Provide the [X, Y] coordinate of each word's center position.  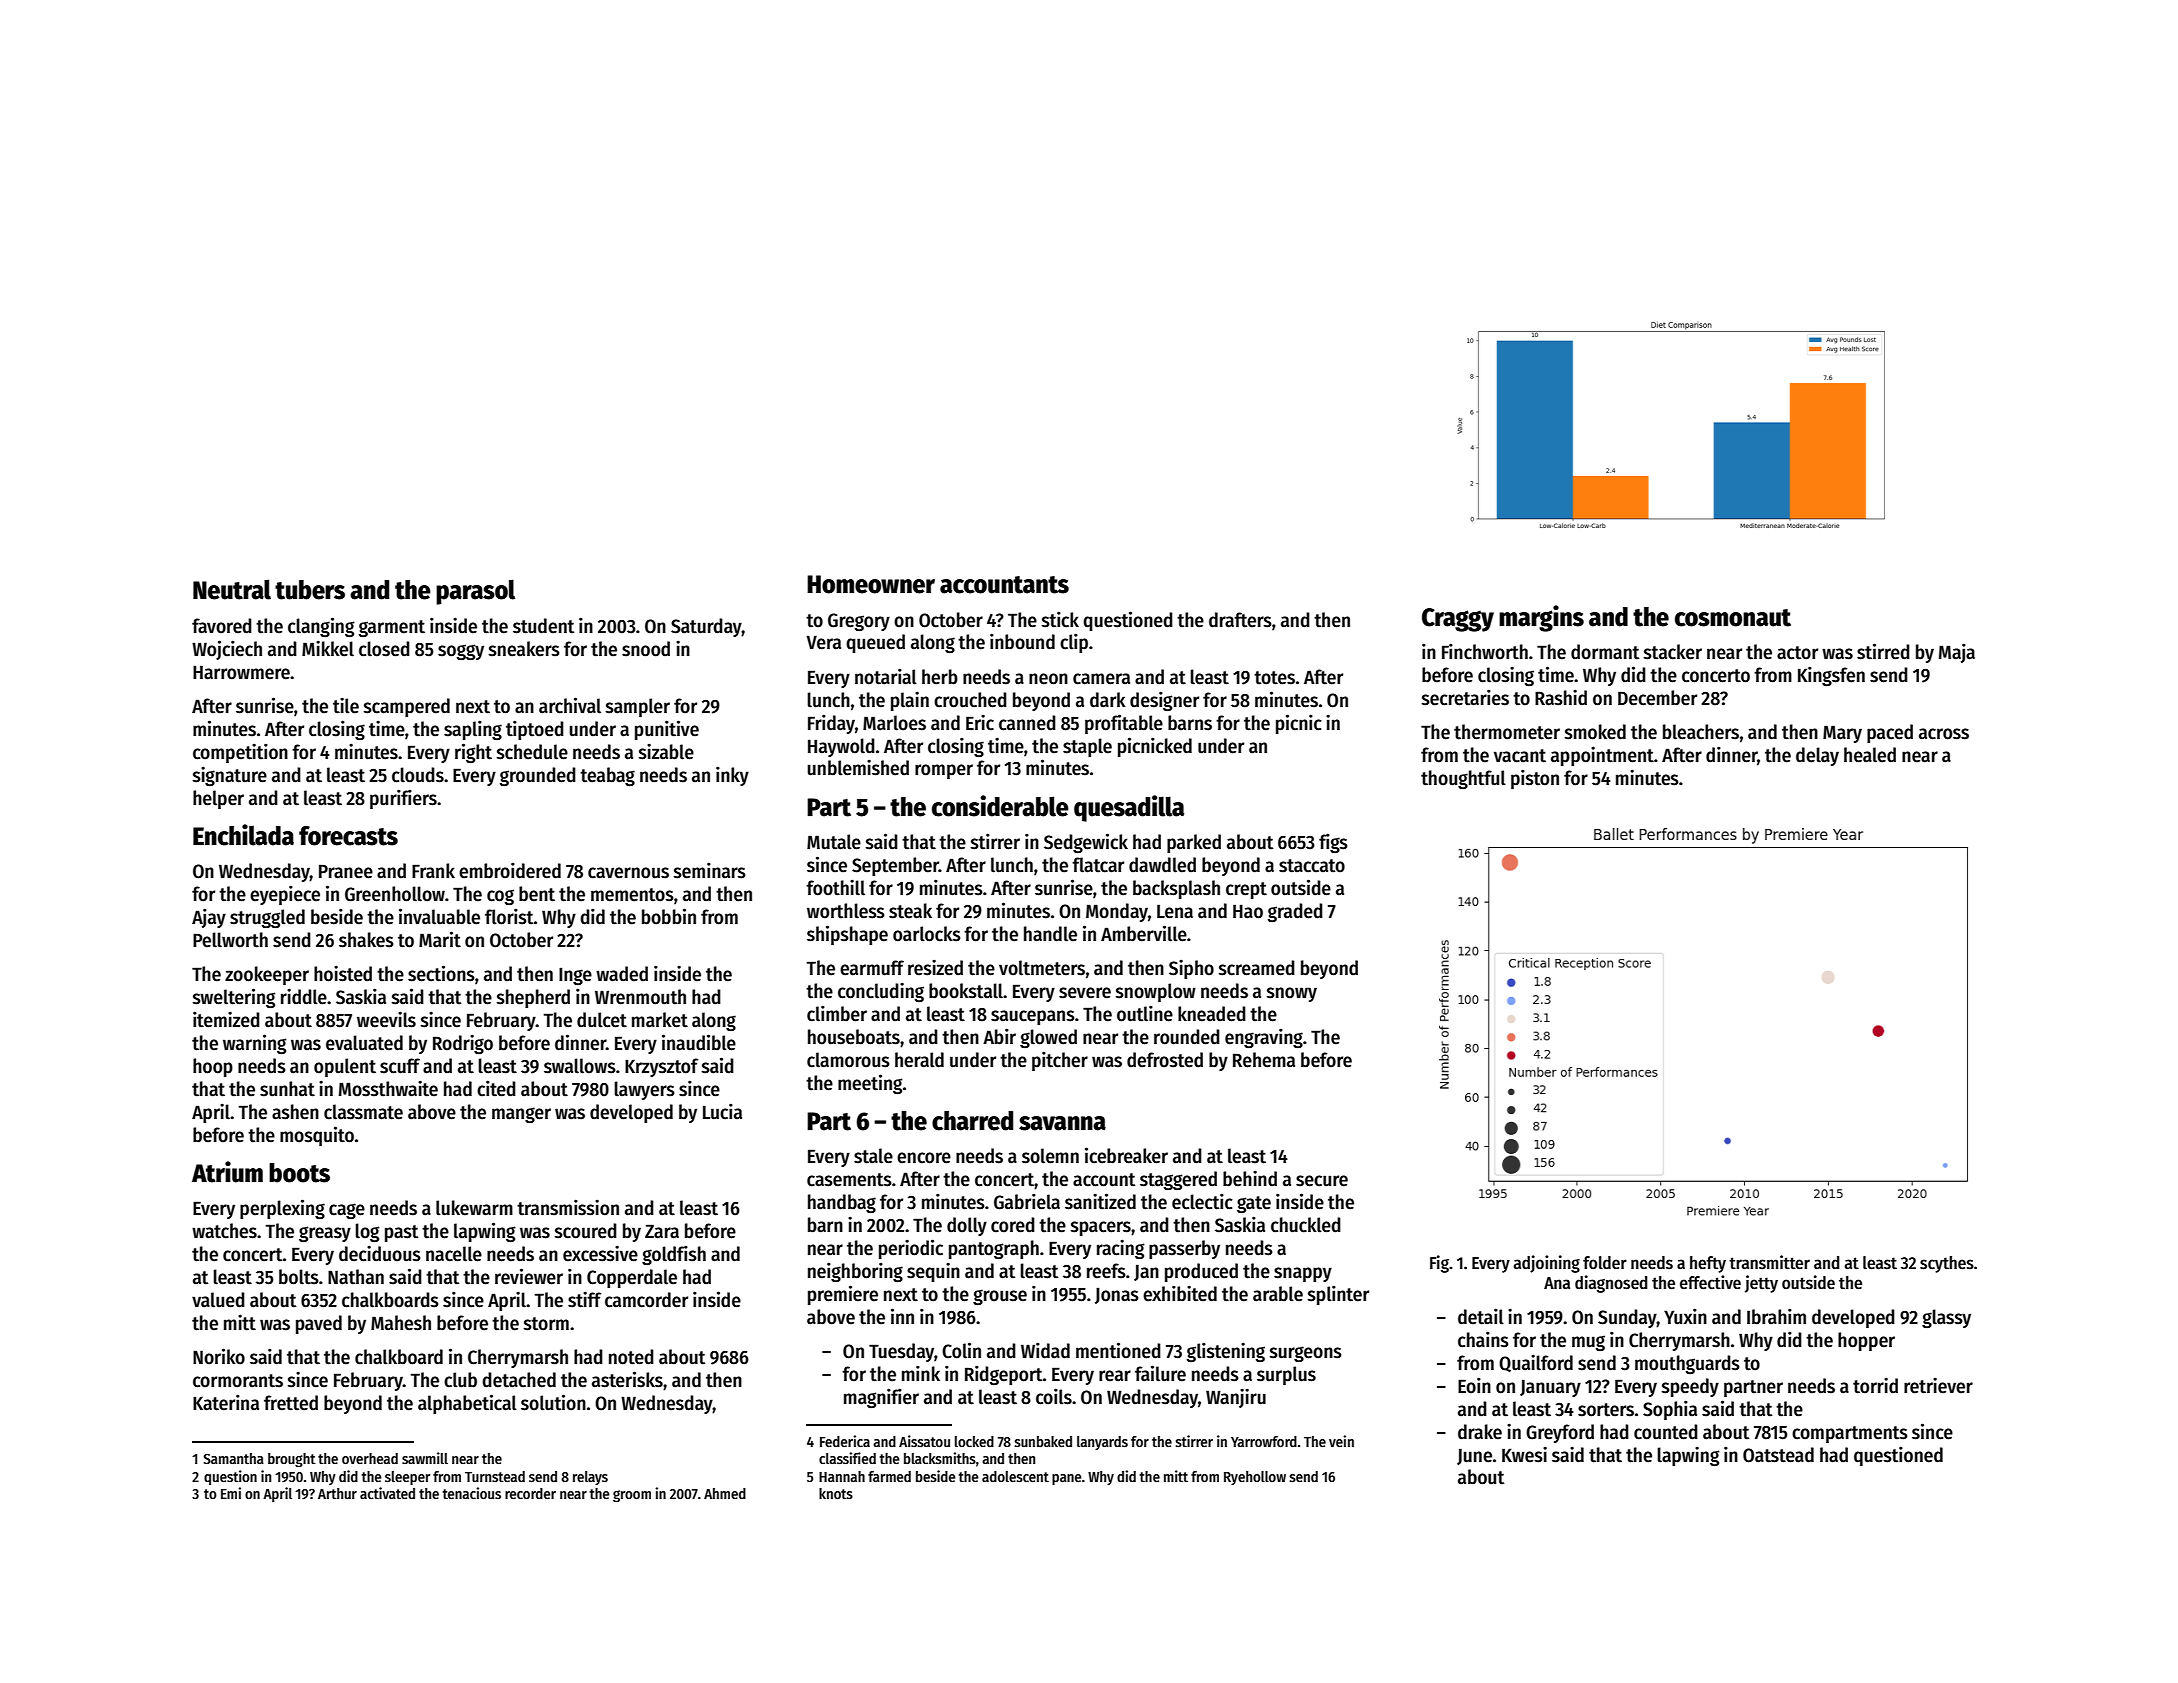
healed [1870, 755]
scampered [407, 707]
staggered [1178, 1180]
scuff [400, 1066]
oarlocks [927, 934]
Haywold [841, 747]
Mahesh [401, 1323]
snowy [1292, 994]
